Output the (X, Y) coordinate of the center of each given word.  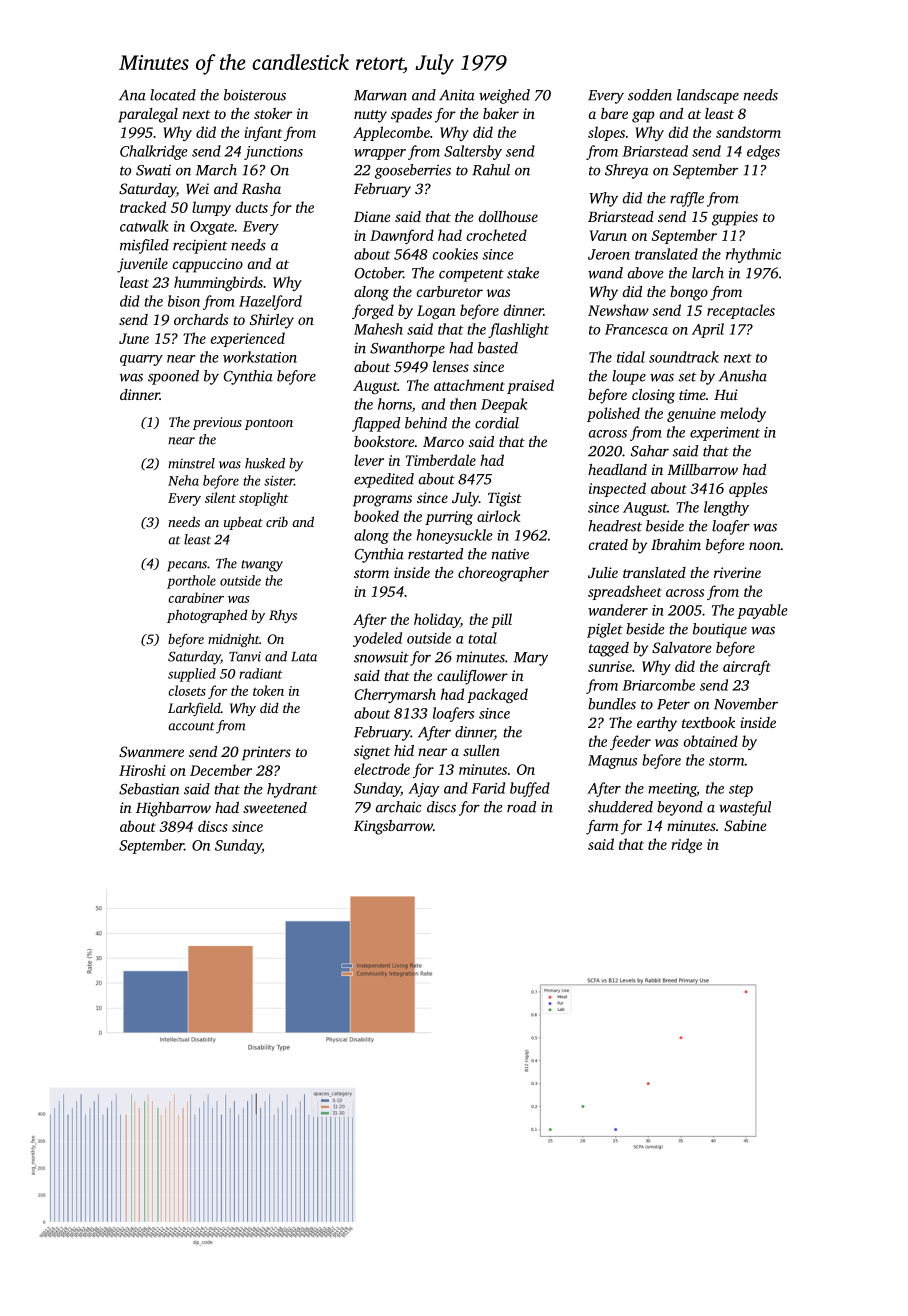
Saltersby (473, 152)
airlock (499, 516)
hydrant (292, 790)
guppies (735, 218)
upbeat (243, 523)
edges (763, 152)
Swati (153, 170)
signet (372, 752)
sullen (481, 750)
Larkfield (194, 709)
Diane (372, 216)
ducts (252, 207)
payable (762, 611)
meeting (672, 790)
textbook (708, 722)
